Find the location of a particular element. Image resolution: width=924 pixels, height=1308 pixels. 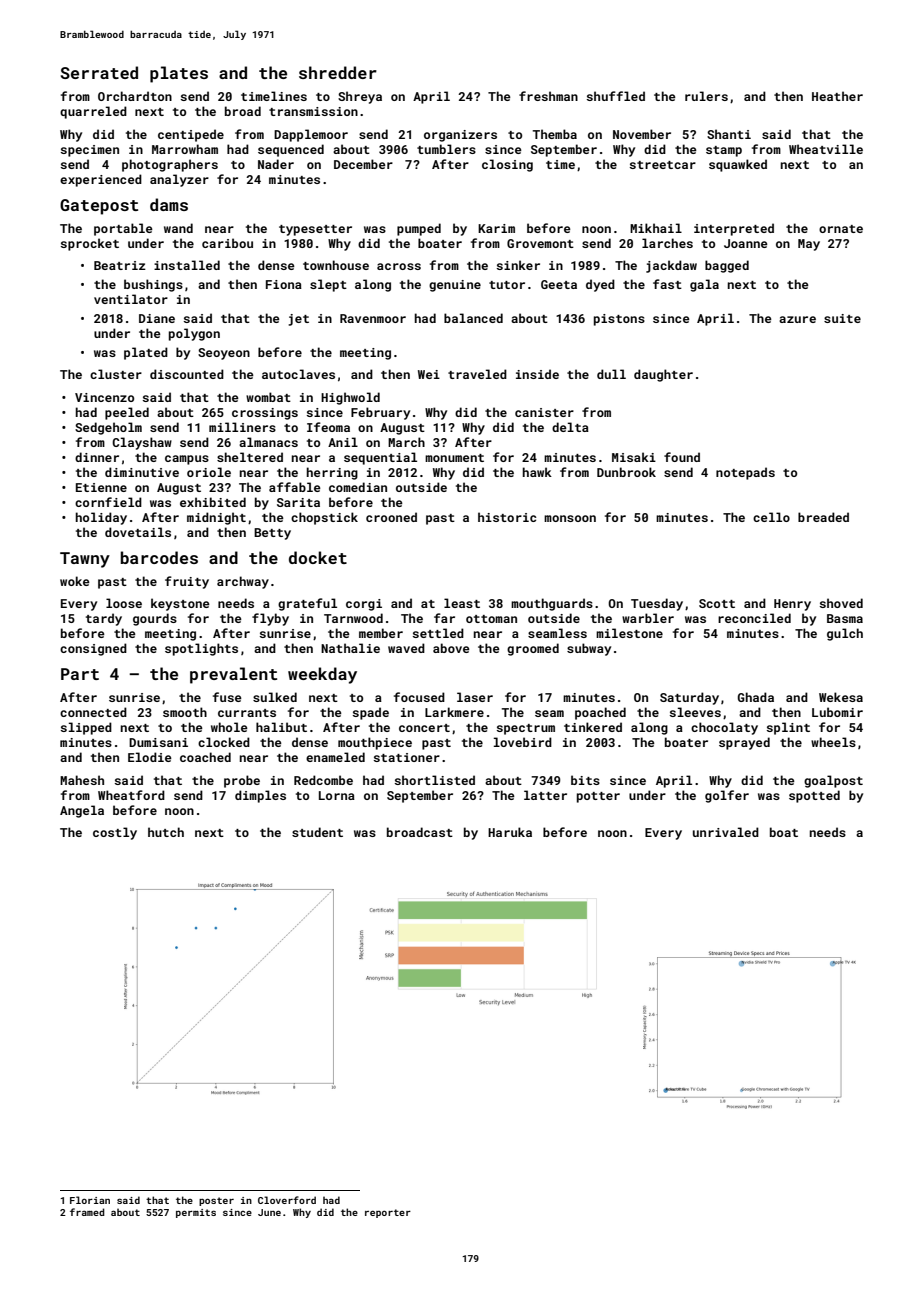

reporter is located at coordinates (388, 1213).
